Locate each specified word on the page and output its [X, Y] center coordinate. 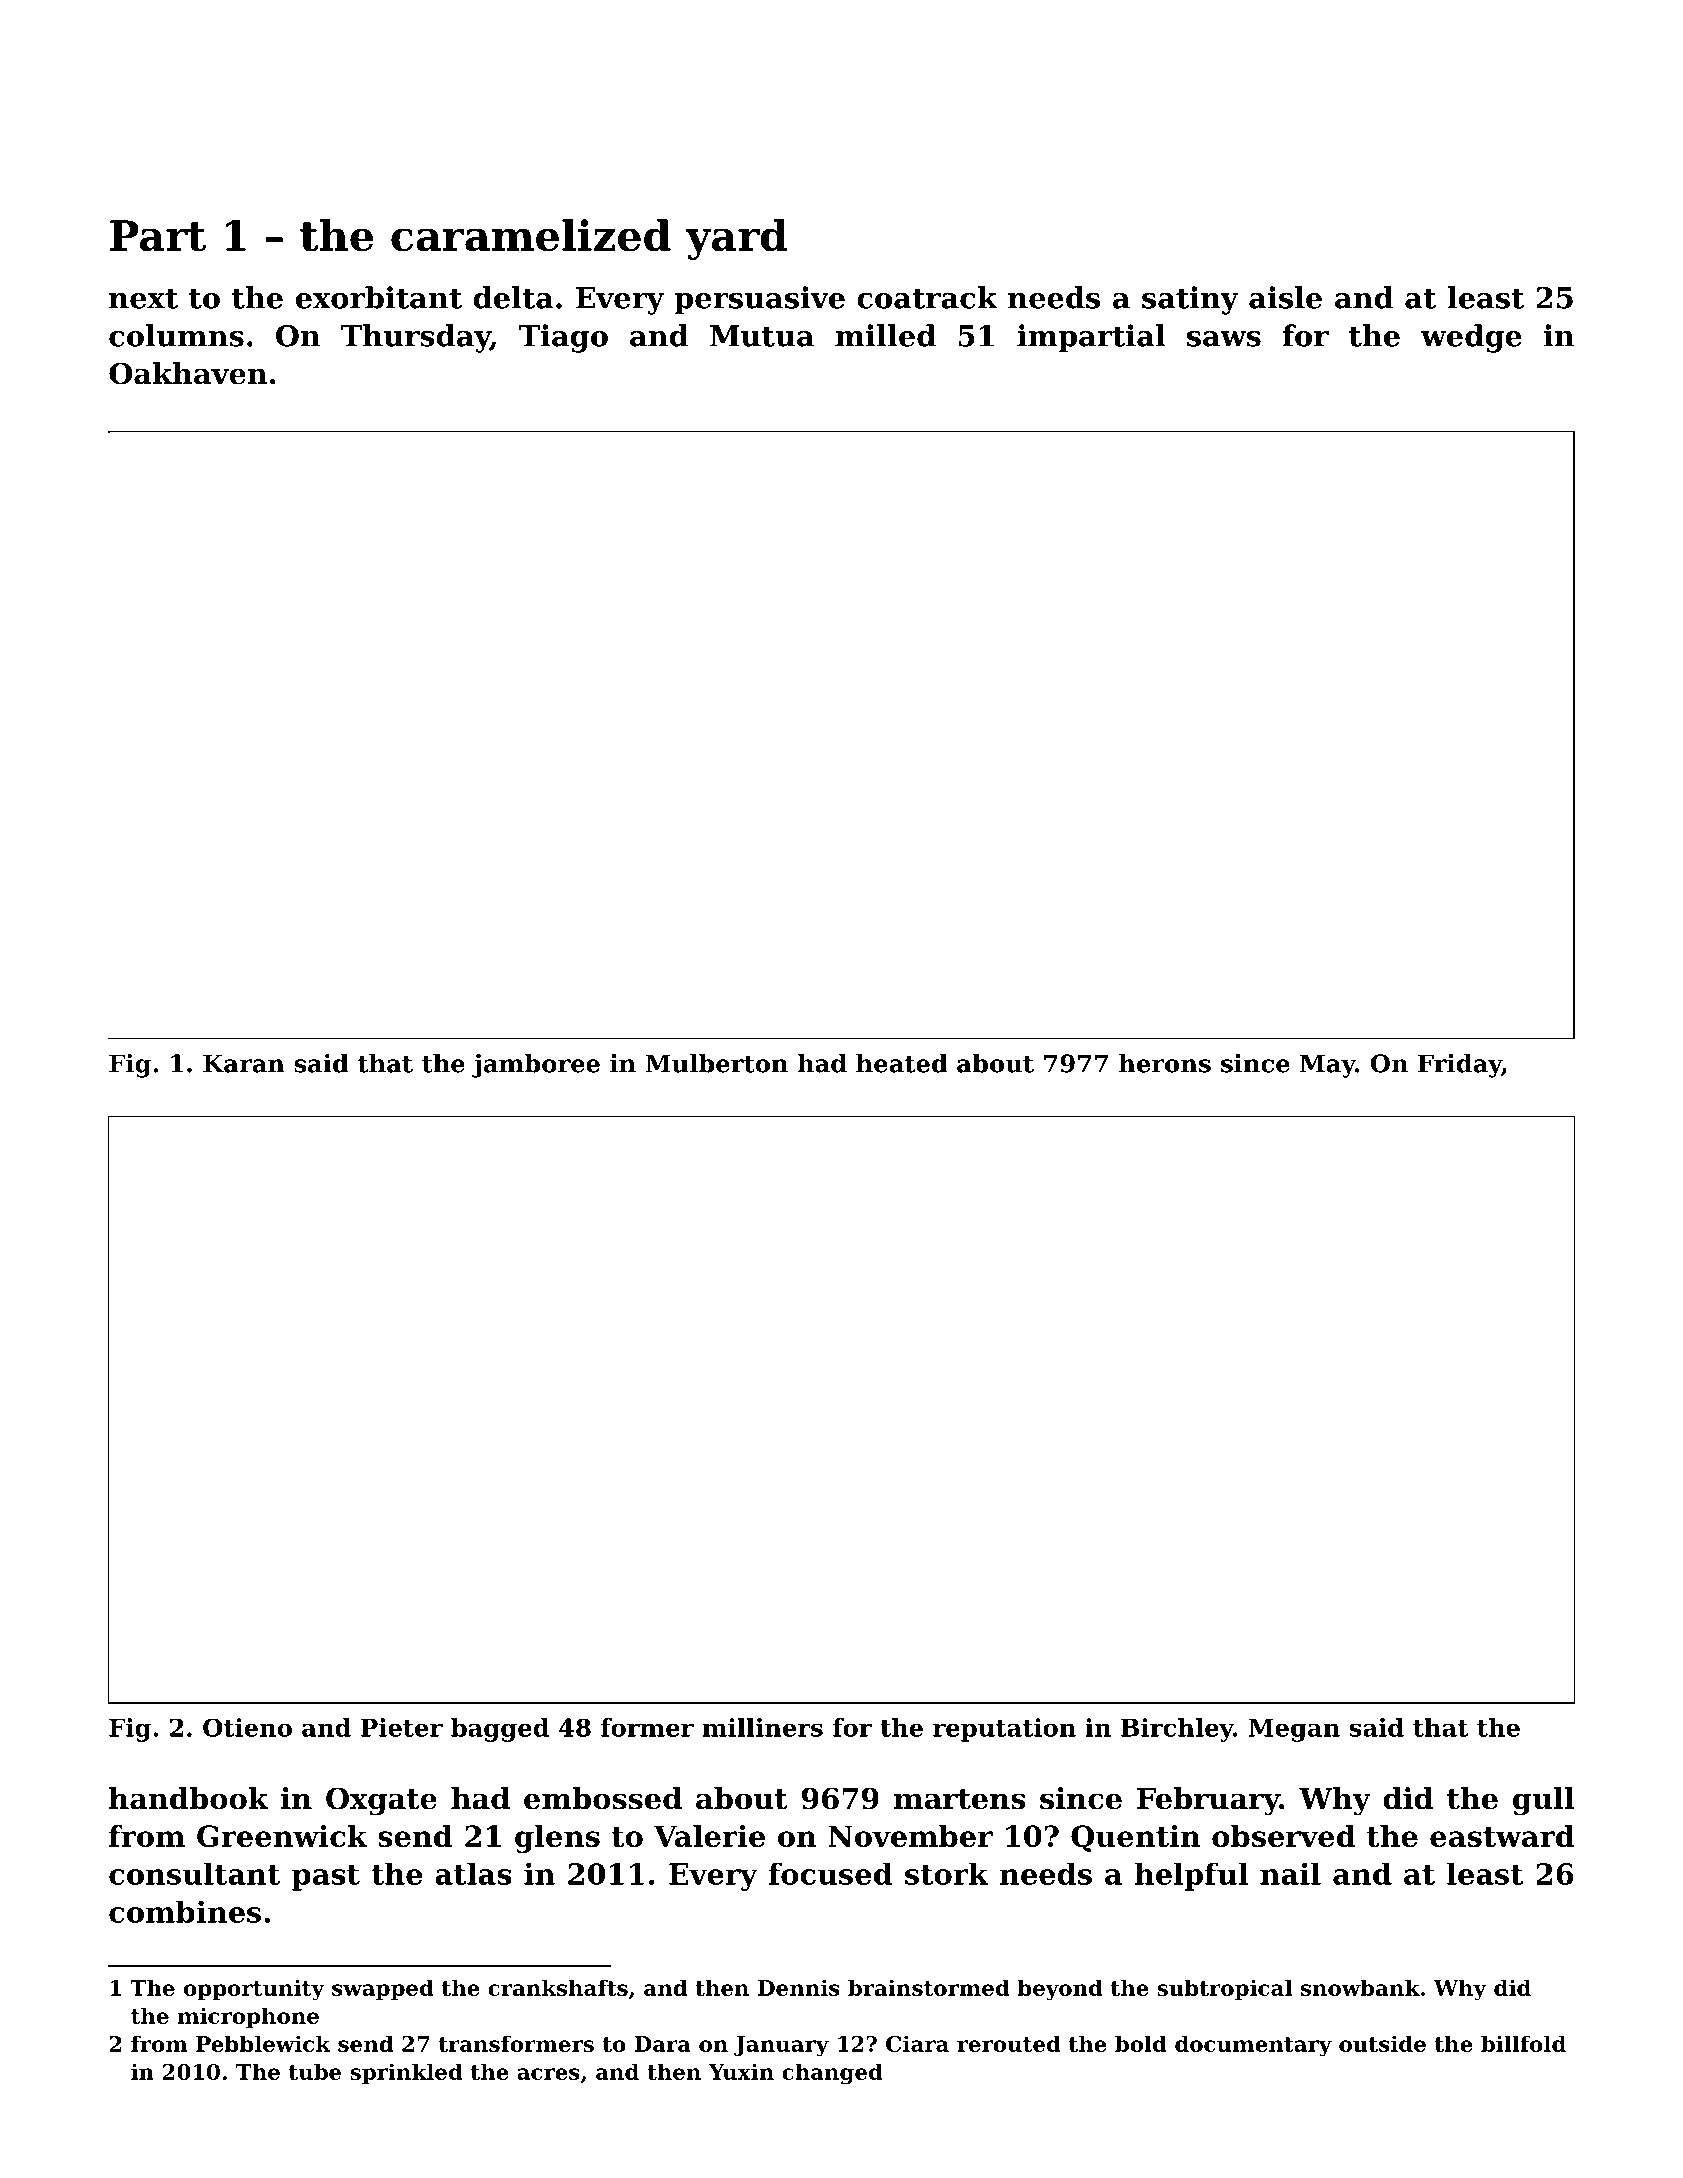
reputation [1004, 1730]
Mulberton [717, 1063]
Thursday [415, 338]
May [1328, 1066]
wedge [1471, 338]
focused [831, 1874]
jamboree [536, 1066]
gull [1544, 1801]
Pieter [402, 1727]
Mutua [762, 336]
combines [185, 1911]
